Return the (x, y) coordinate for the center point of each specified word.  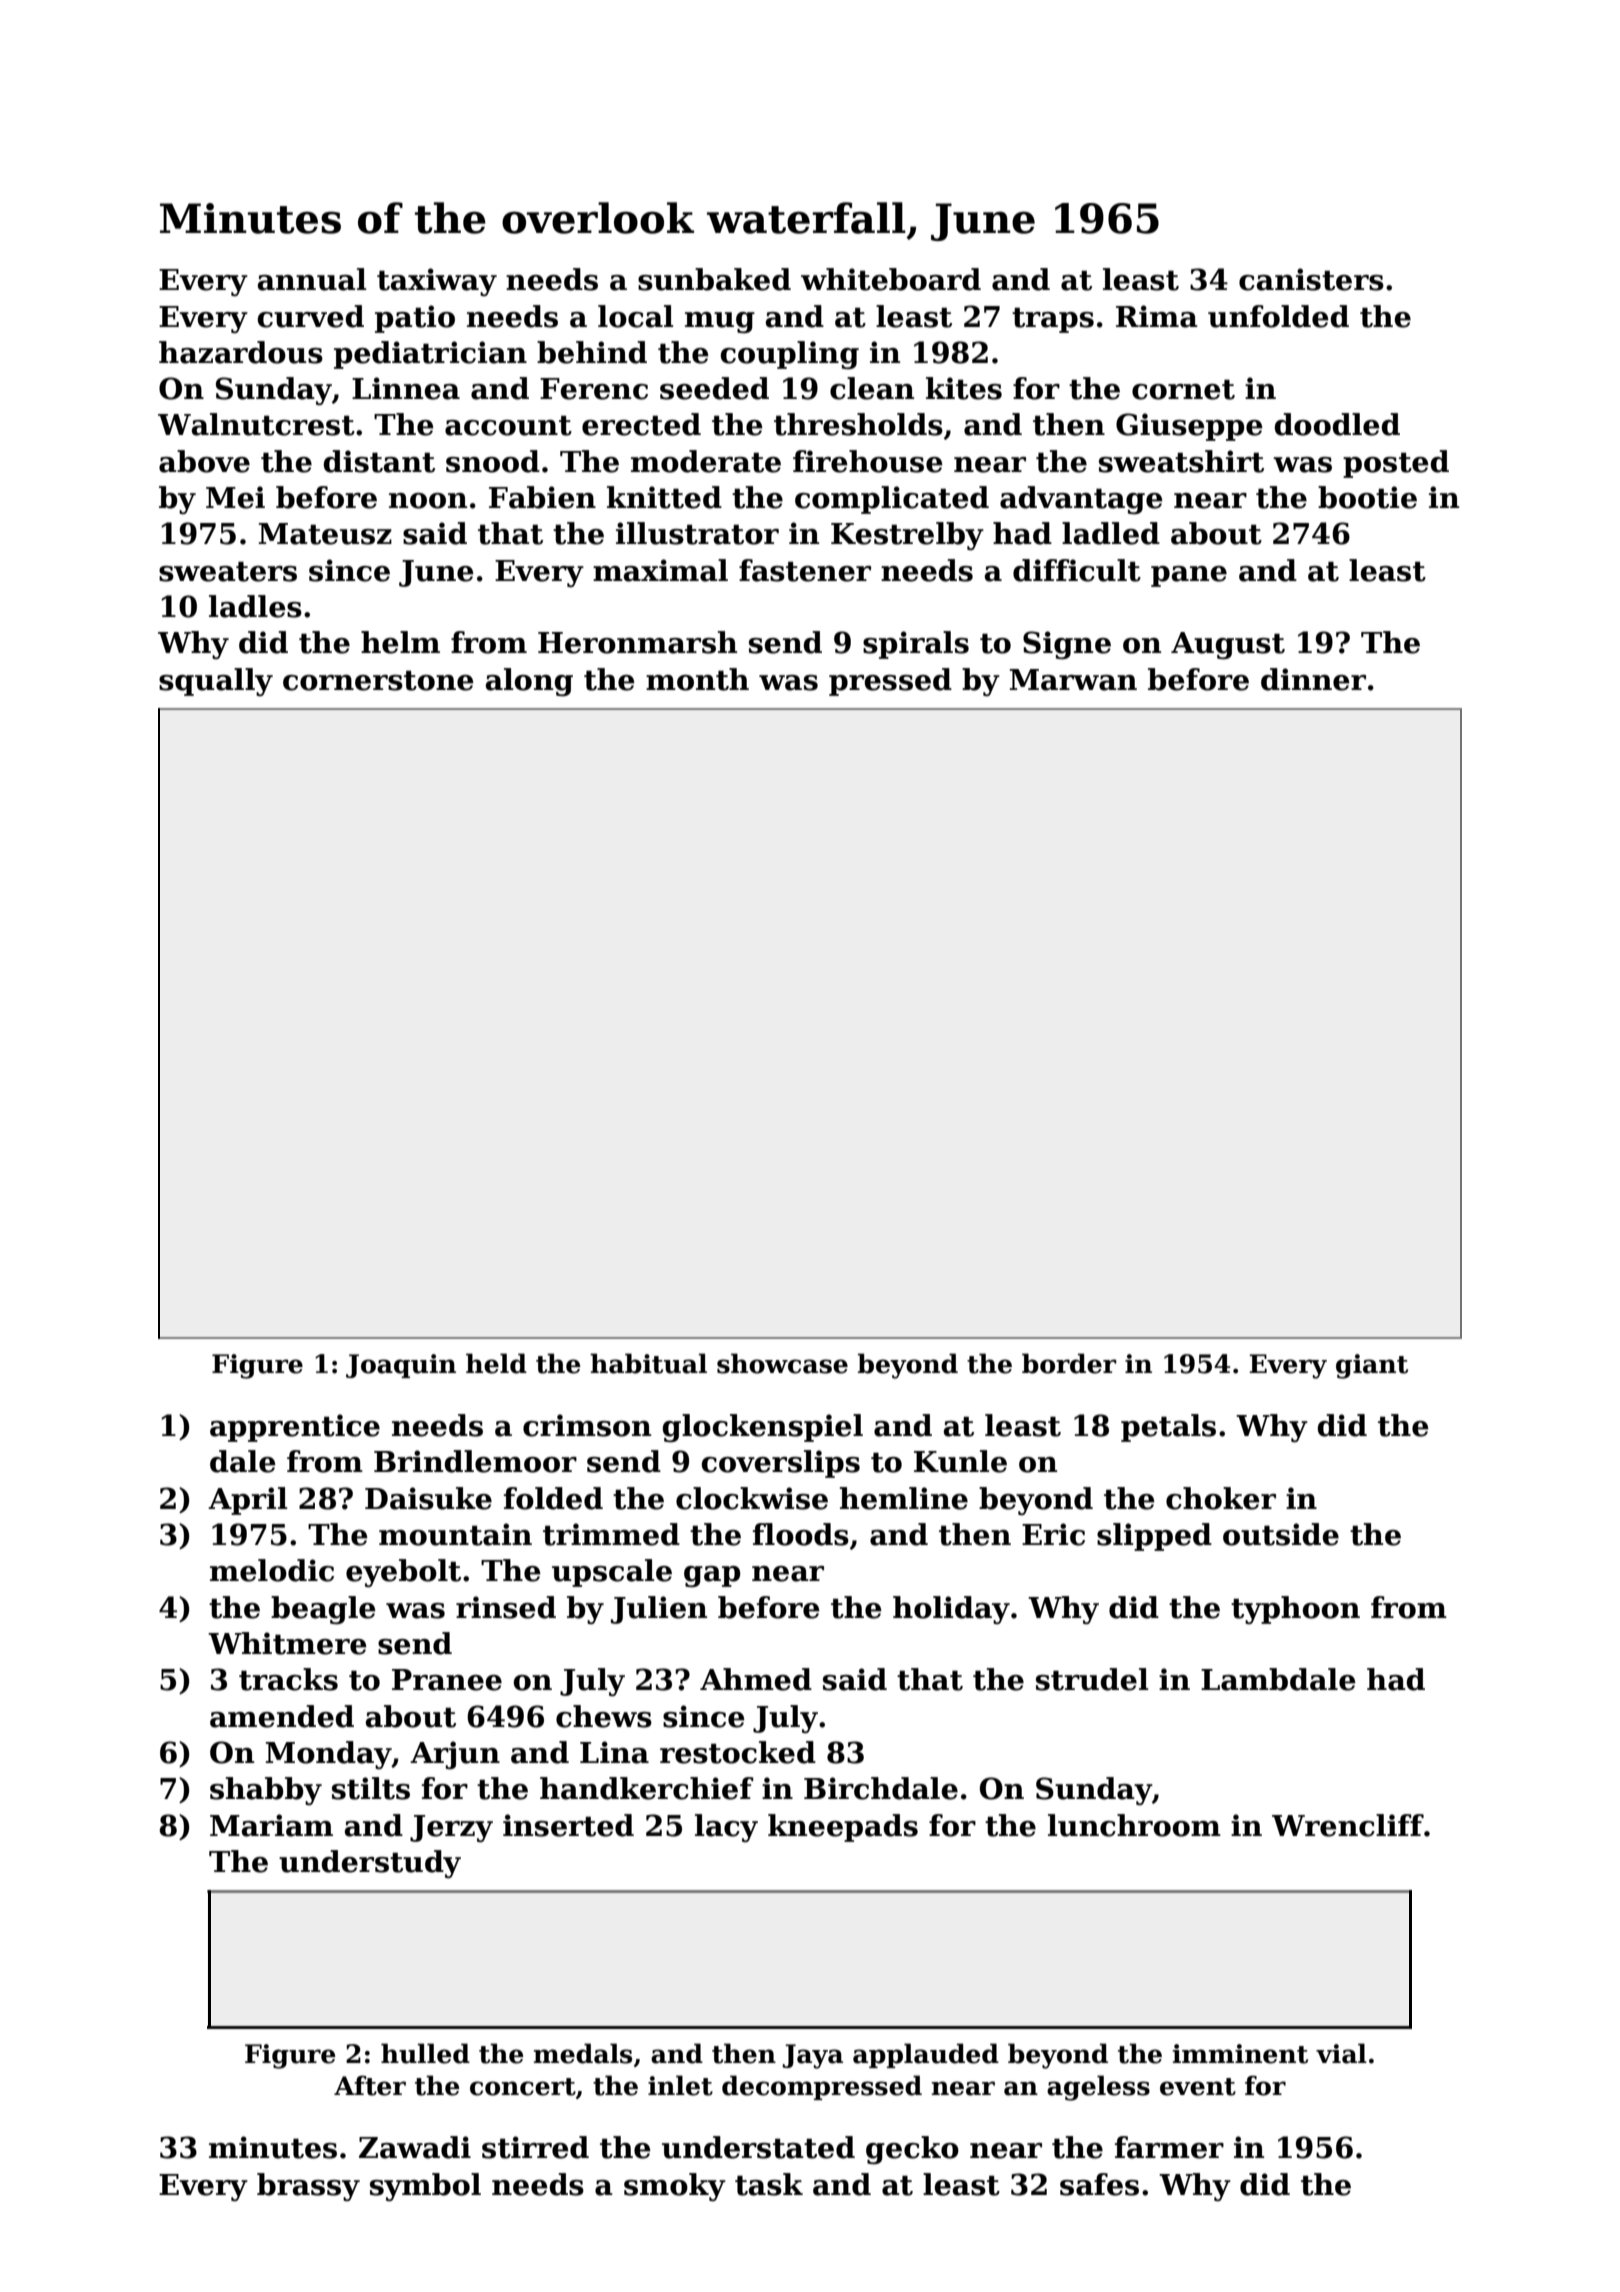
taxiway (437, 282)
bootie (1367, 497)
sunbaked (714, 279)
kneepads (843, 1828)
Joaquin (401, 1366)
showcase (782, 1363)
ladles (255, 606)
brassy (308, 2187)
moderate (706, 461)
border (1069, 1363)
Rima (1157, 316)
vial (1341, 2053)
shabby (266, 1791)
